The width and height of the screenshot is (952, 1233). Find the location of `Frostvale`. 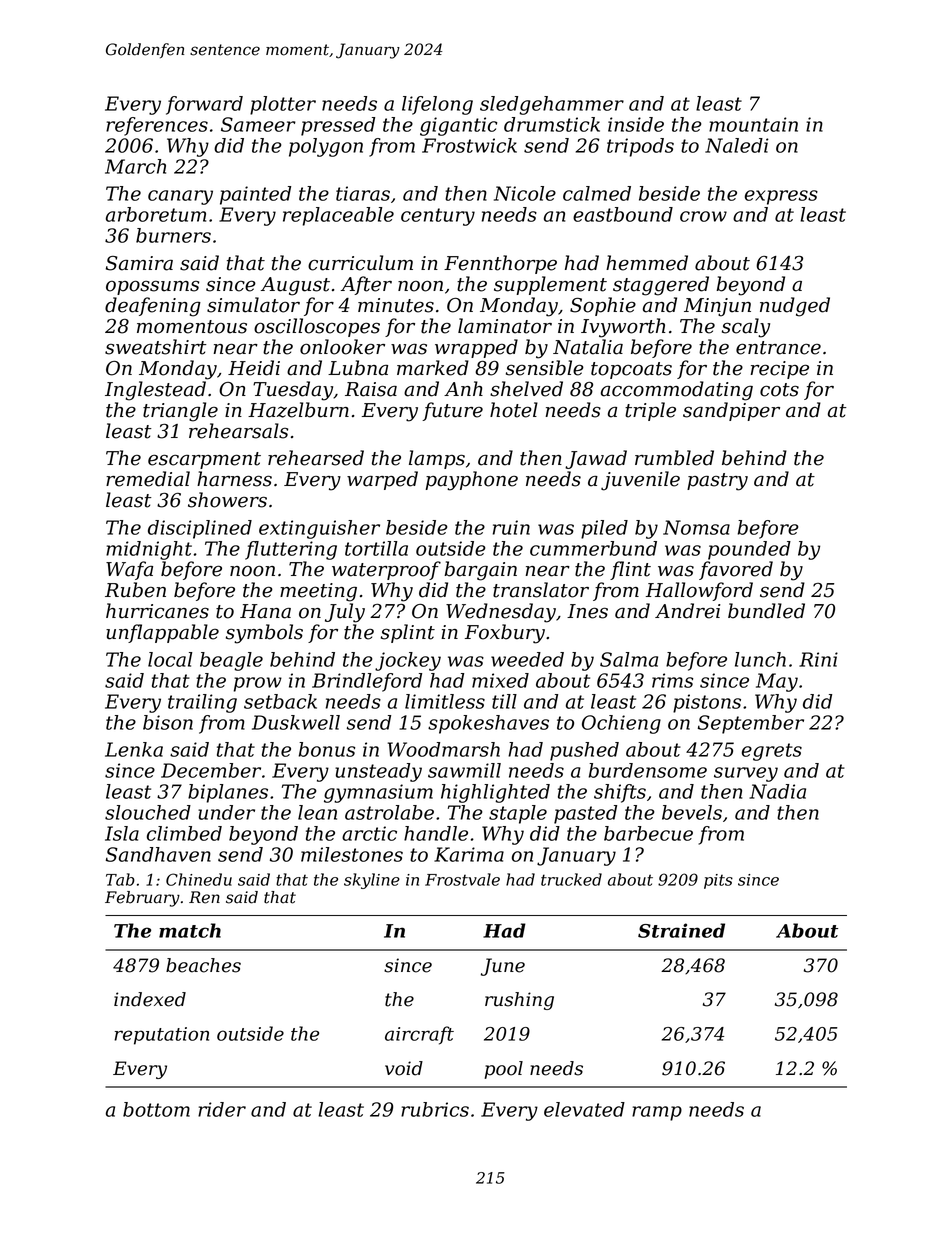

Frostvale is located at coordinates (462, 879).
